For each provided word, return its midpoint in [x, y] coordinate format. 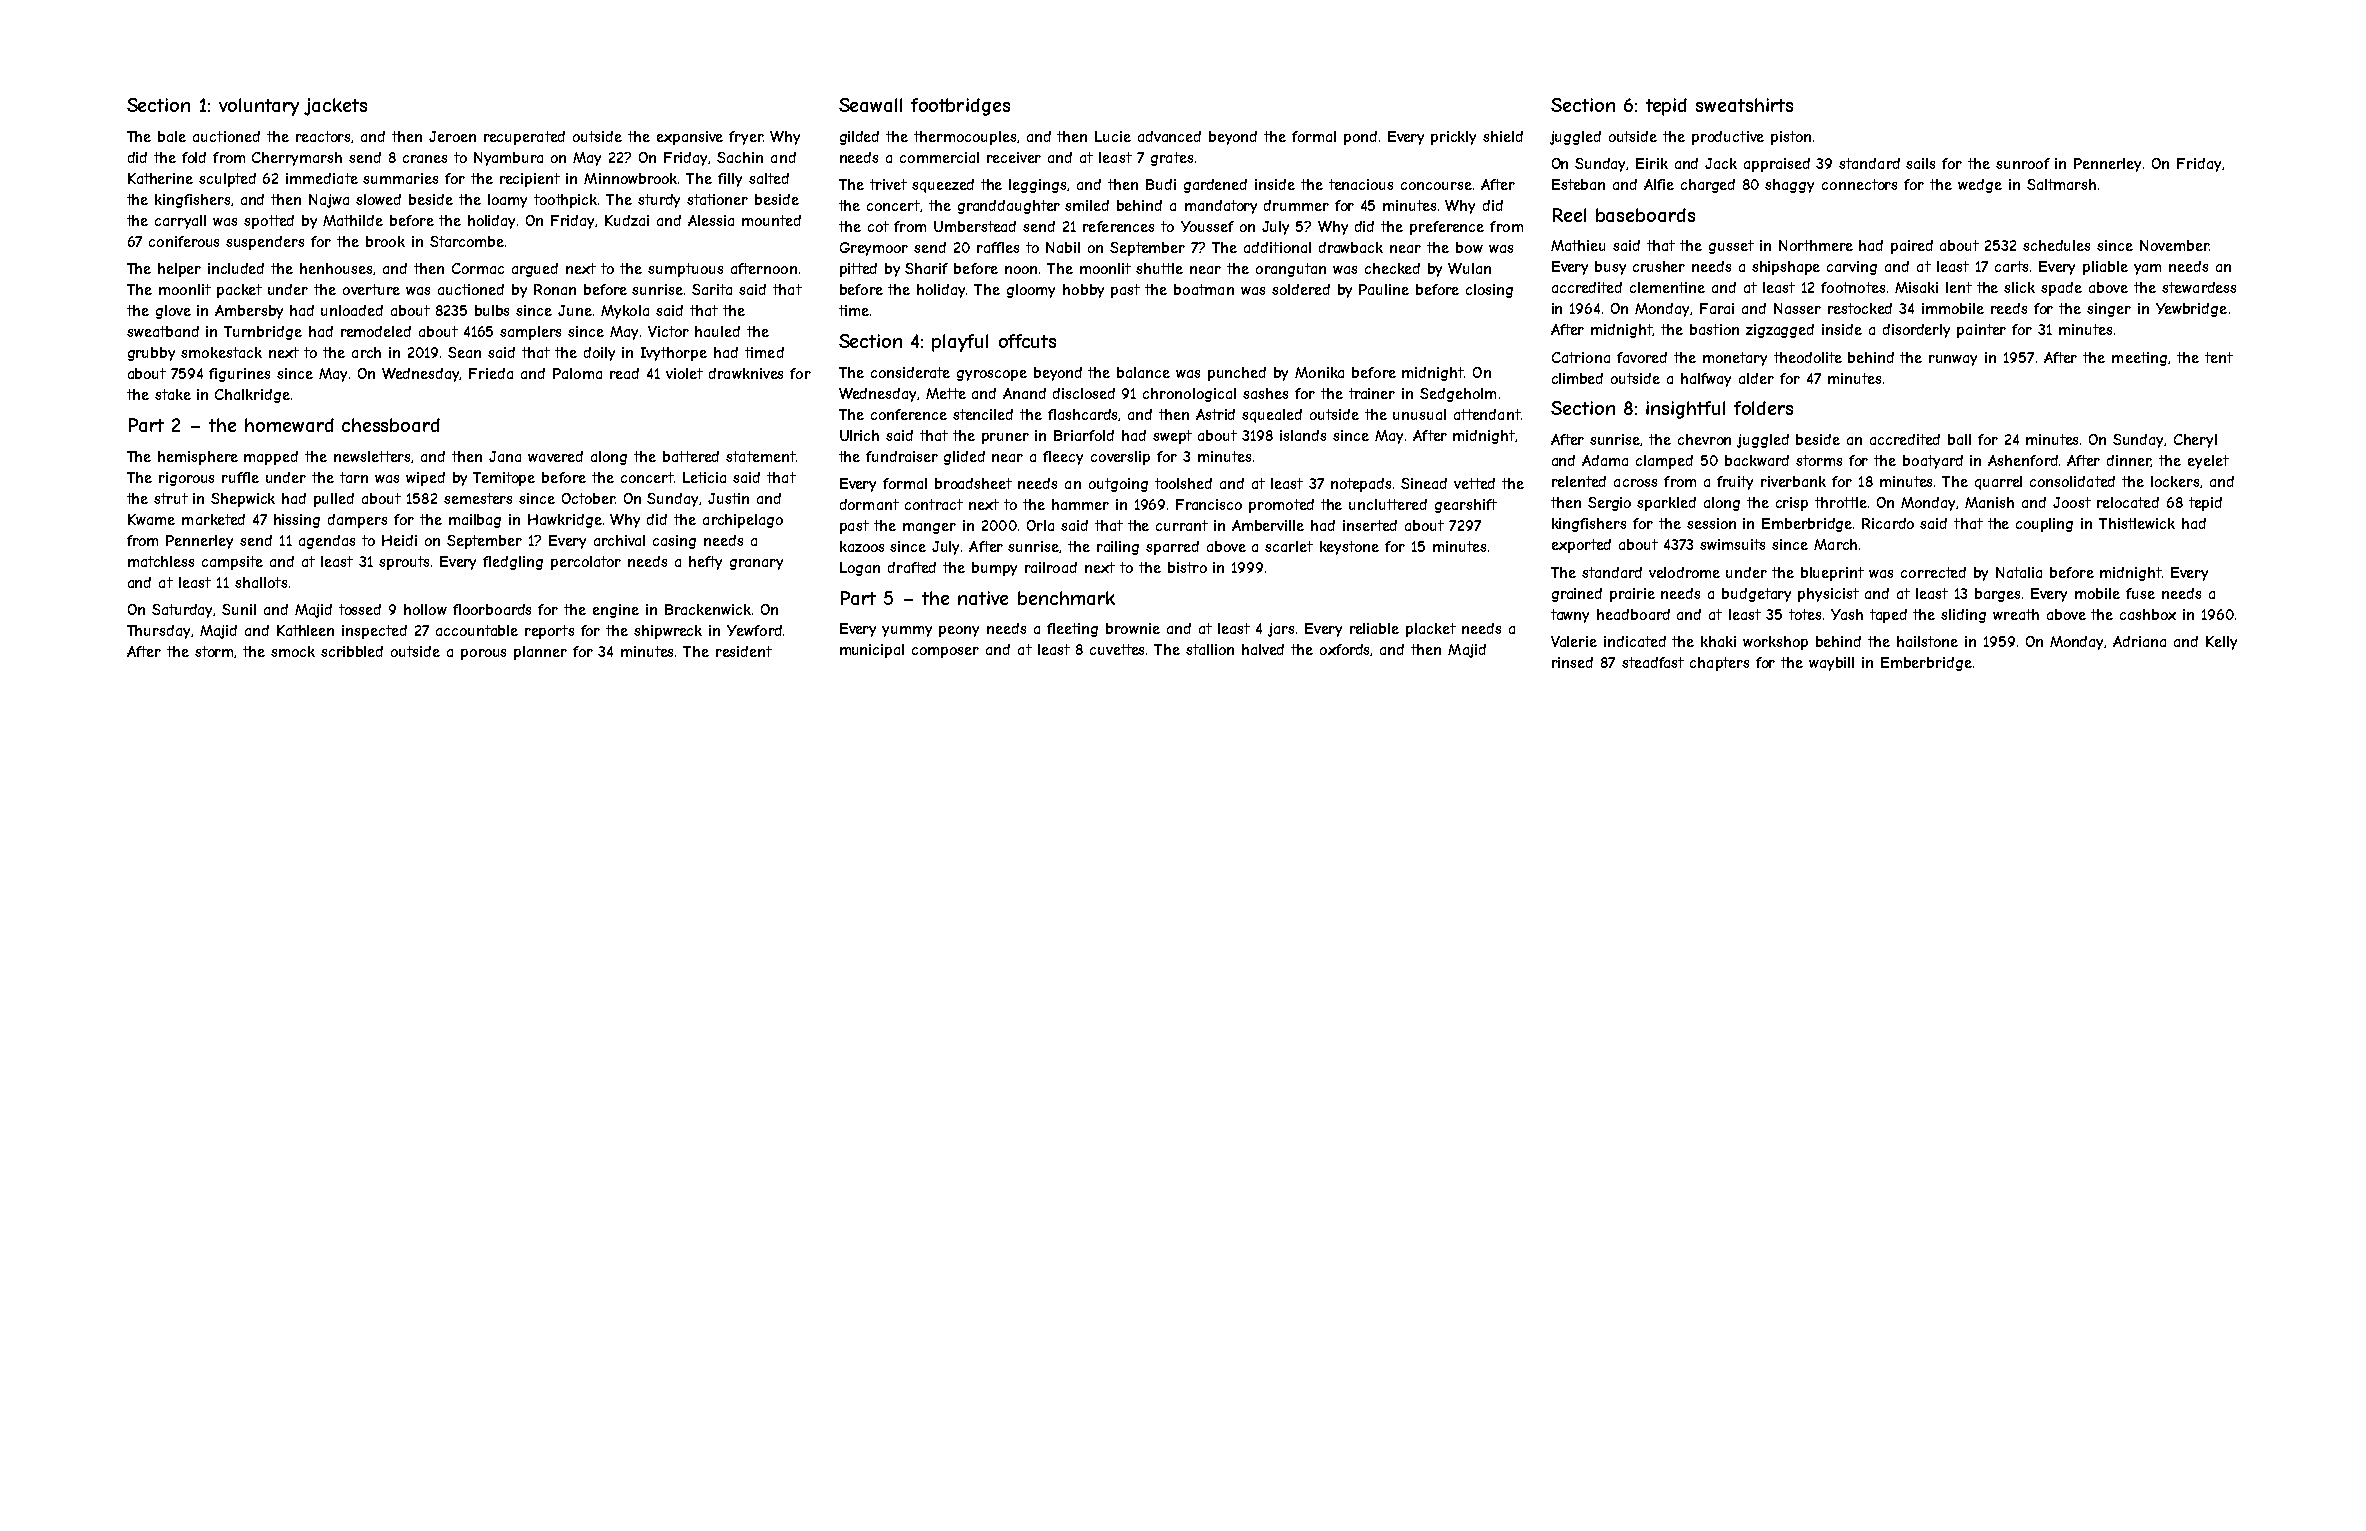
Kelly [2221, 643]
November [2174, 245]
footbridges [960, 107]
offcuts [1027, 341]
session [1711, 523]
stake [173, 394]
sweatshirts [1744, 105]
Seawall [870, 105]
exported [1581, 546]
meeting [2139, 359]
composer [945, 652]
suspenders [265, 243]
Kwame [151, 519]
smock [293, 651]
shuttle [1159, 268]
